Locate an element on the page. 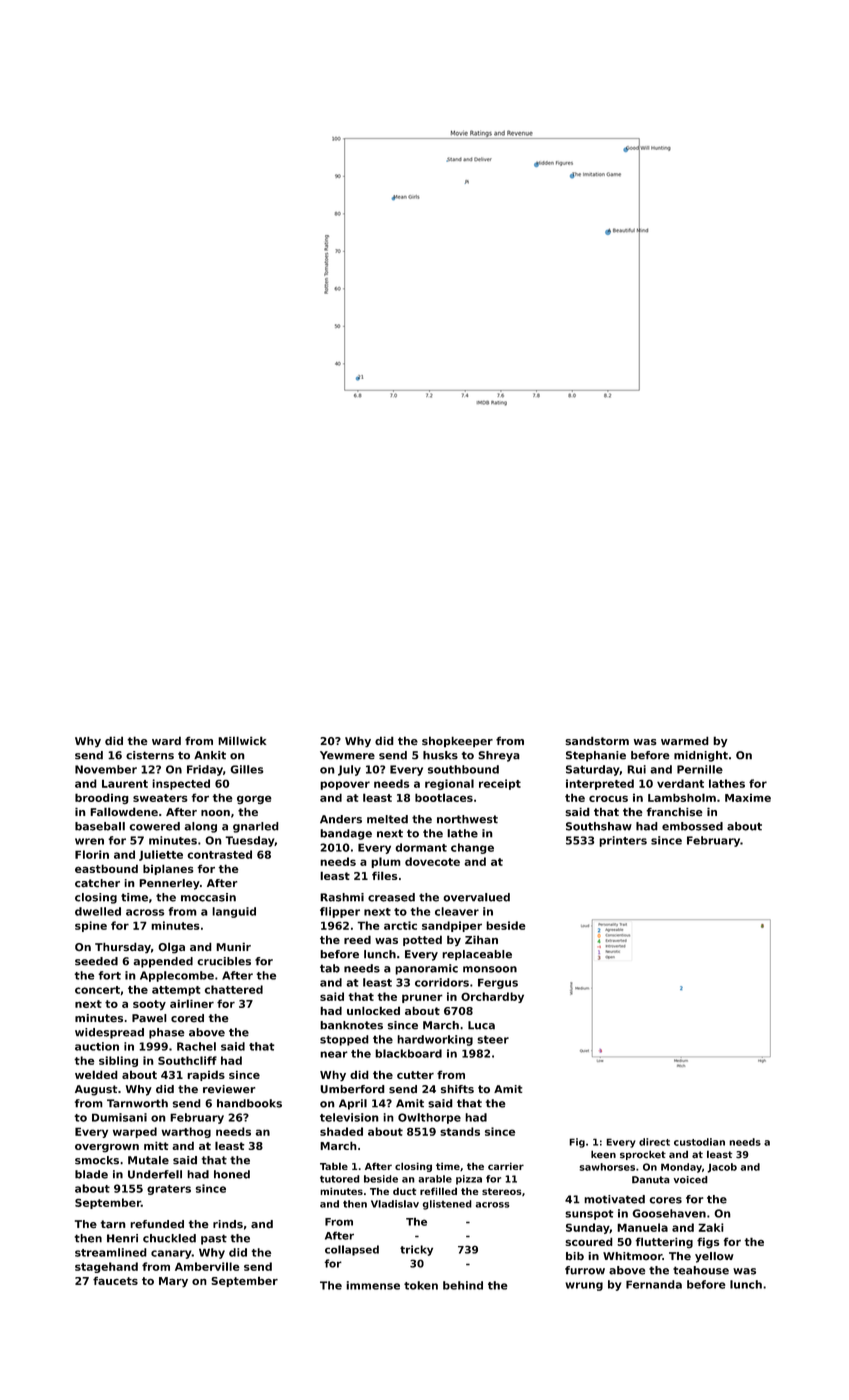  steer is located at coordinates (493, 1039).
